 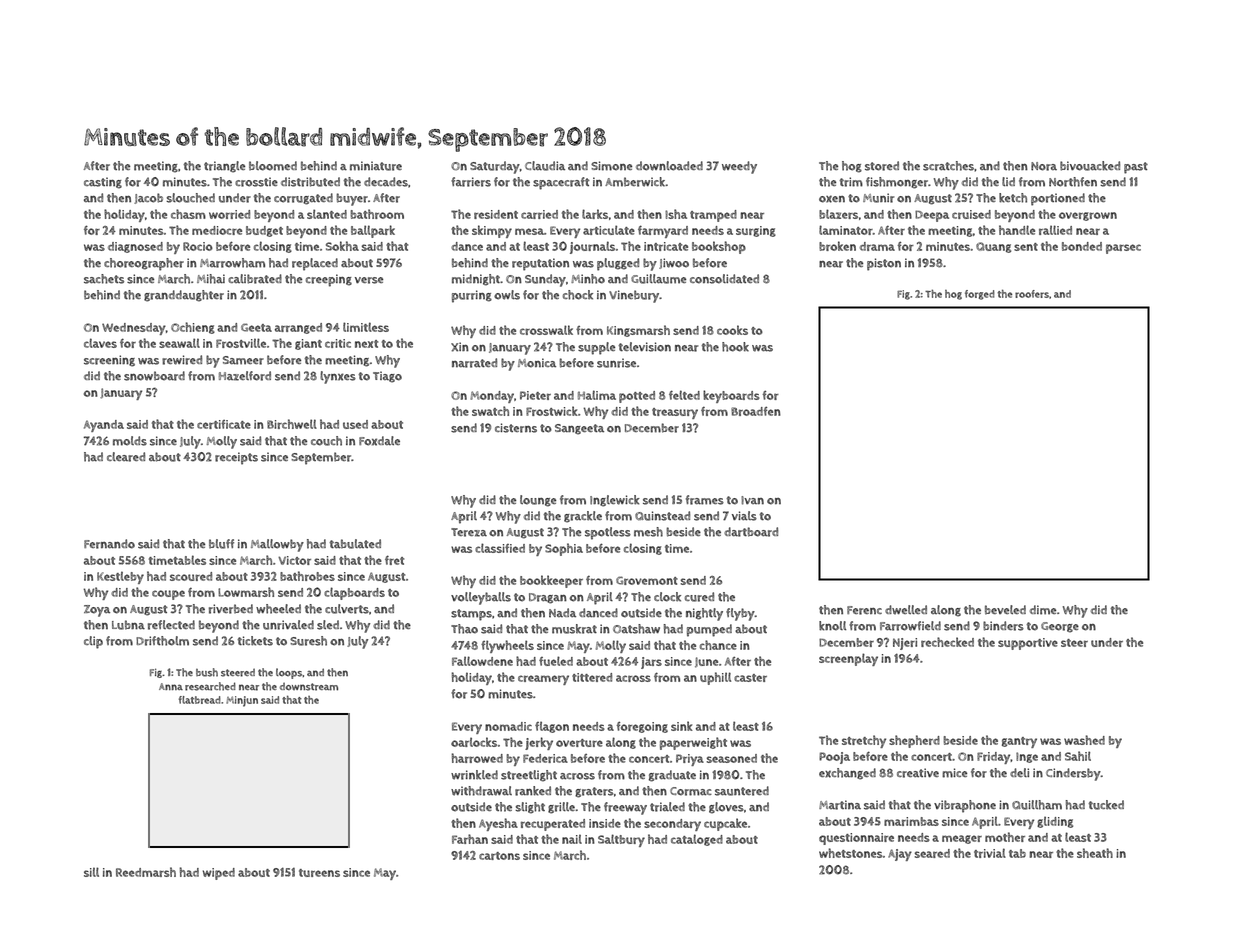 I want to click on Frostville, so click(x=241, y=343).
